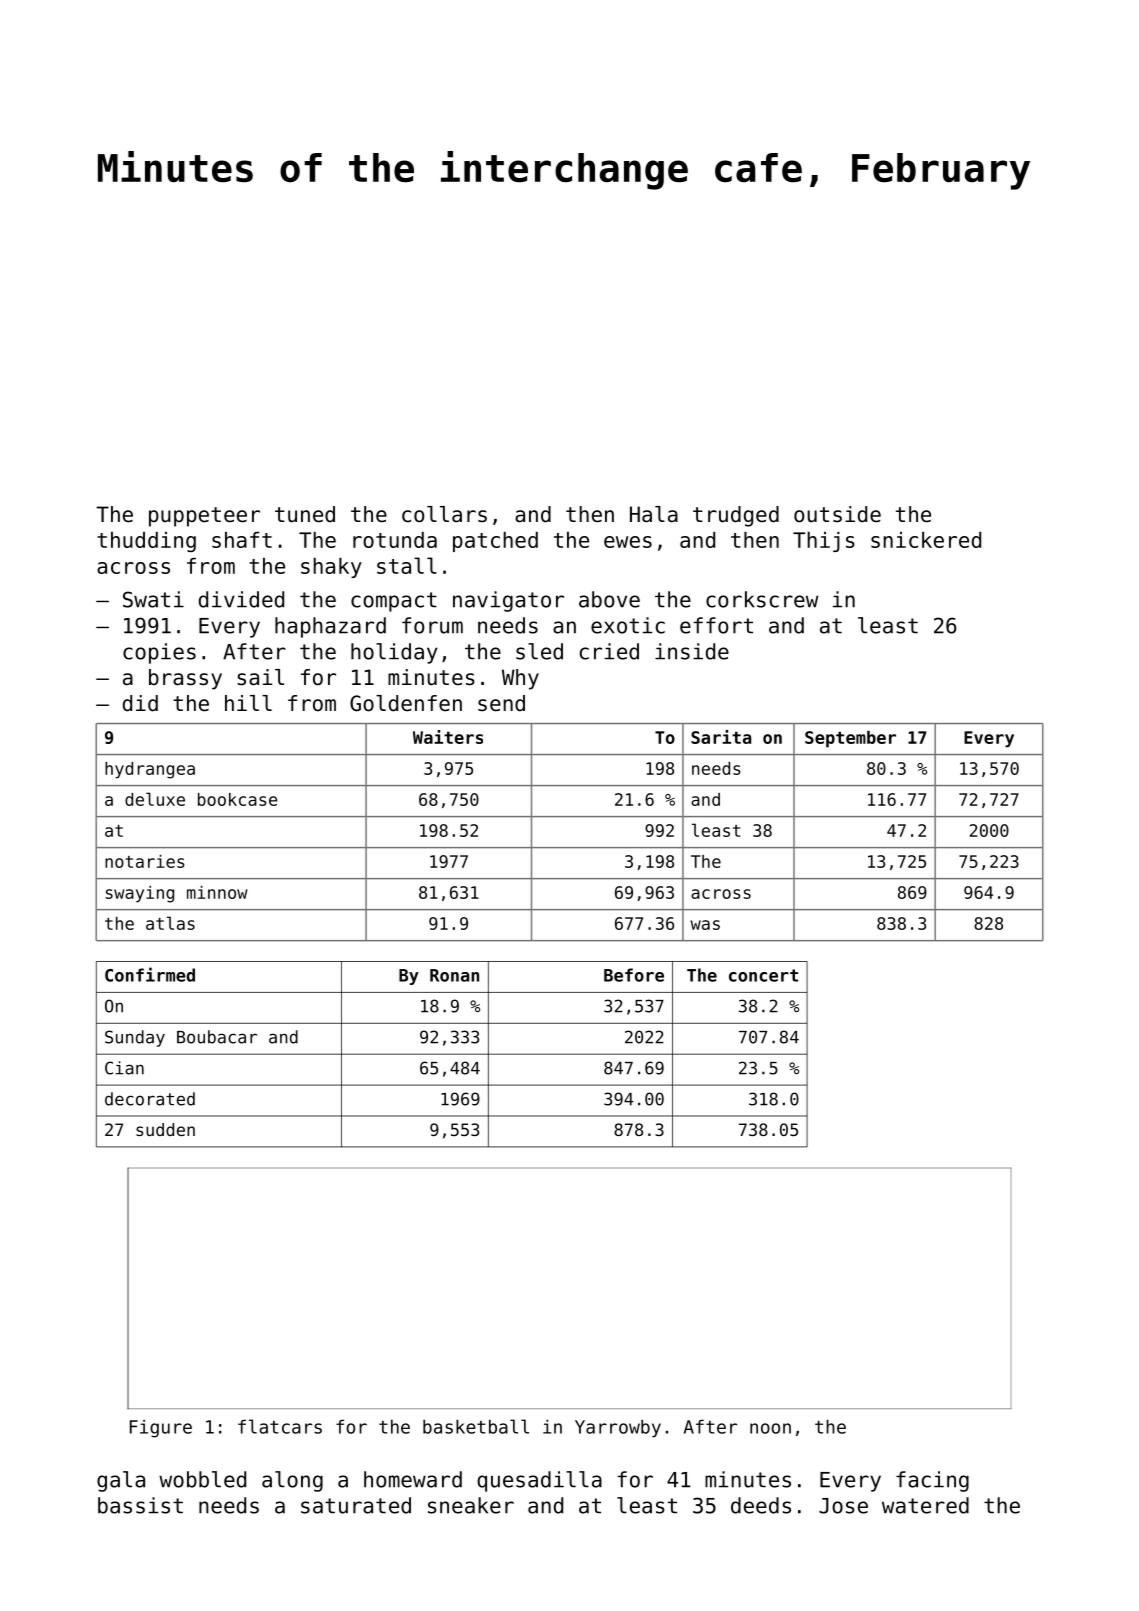  Describe the element at coordinates (763, 975) in the screenshot. I see `concert` at that location.
